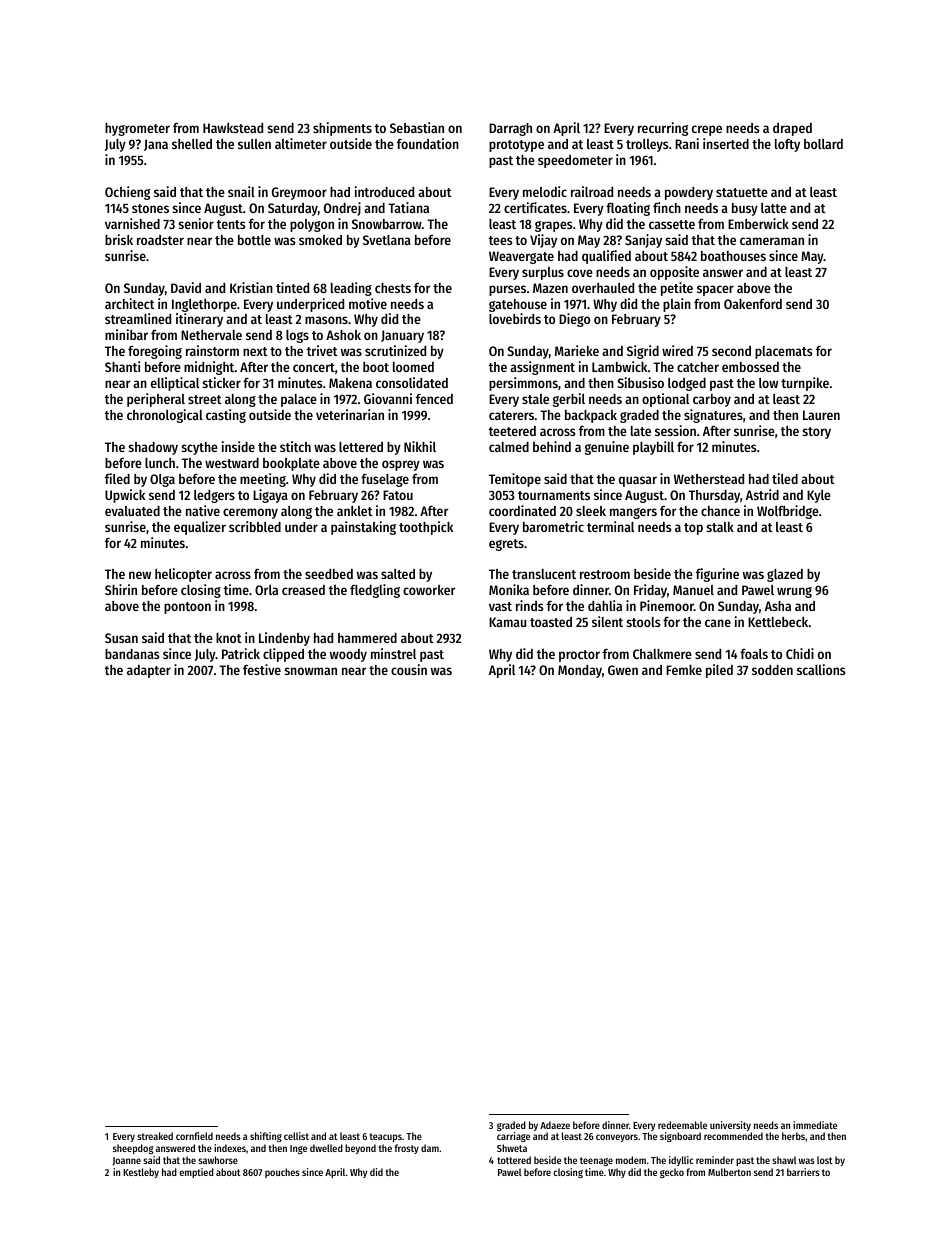  What do you see at coordinates (672, 1173) in the screenshot?
I see `gecko` at bounding box center [672, 1173].
